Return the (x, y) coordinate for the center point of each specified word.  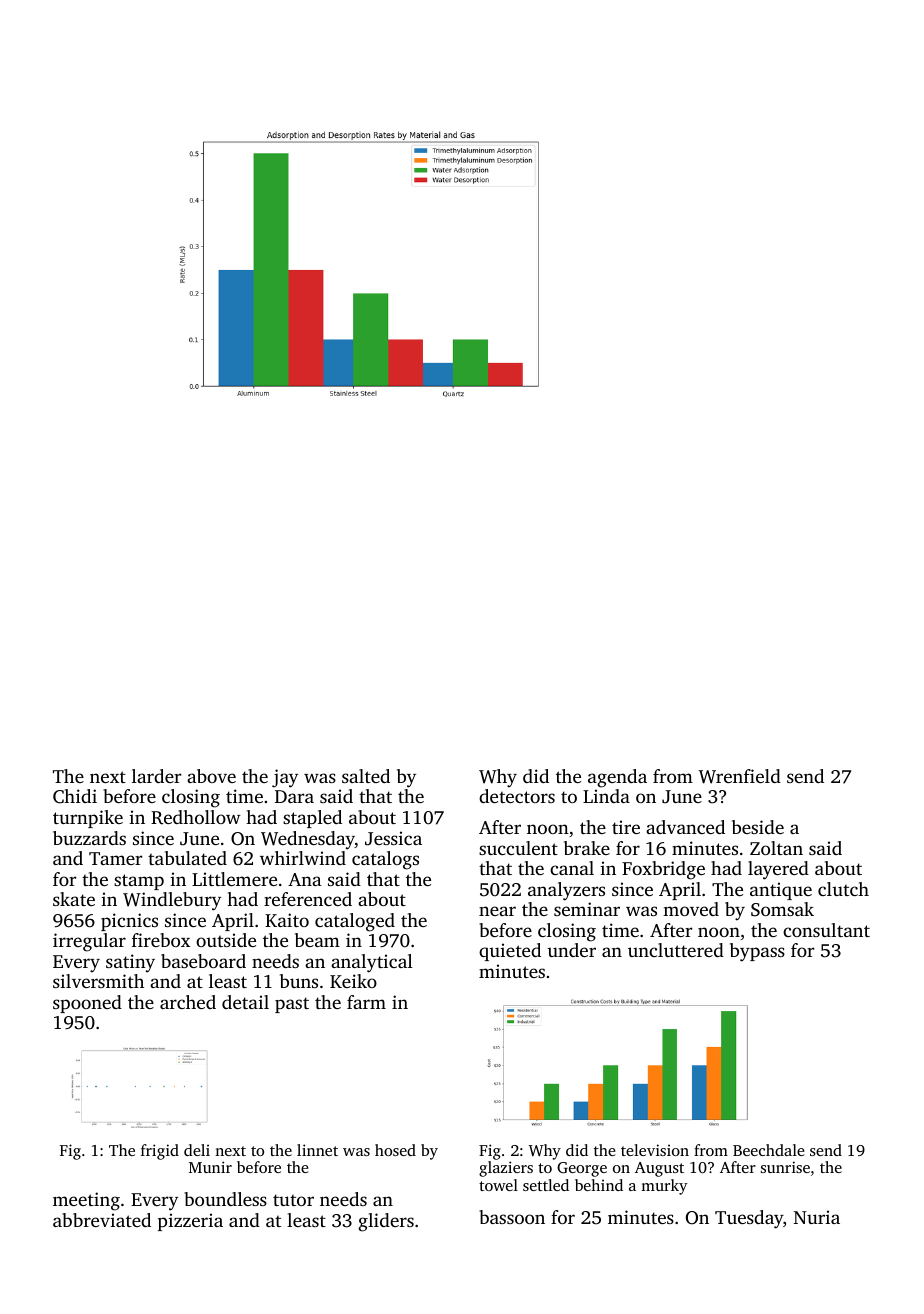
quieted (510, 952)
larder (156, 776)
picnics (129, 922)
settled (546, 1185)
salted (366, 776)
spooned (87, 1004)
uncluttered (676, 950)
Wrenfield (740, 776)
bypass (757, 952)
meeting (86, 1201)
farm (366, 1002)
